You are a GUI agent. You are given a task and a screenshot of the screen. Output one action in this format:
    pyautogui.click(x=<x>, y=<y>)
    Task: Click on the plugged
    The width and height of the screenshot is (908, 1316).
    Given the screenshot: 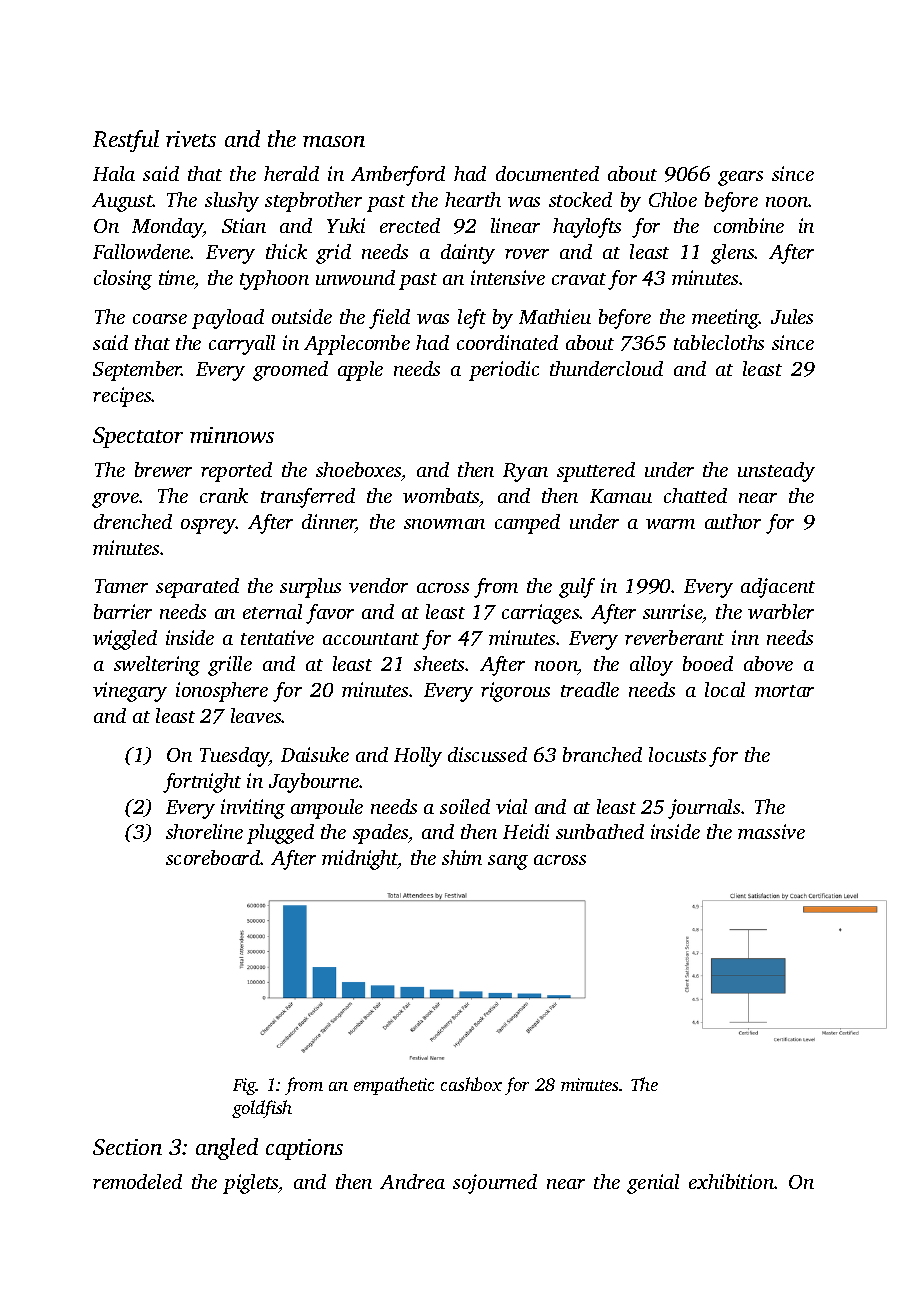 What is the action you would take?
    pyautogui.click(x=280, y=834)
